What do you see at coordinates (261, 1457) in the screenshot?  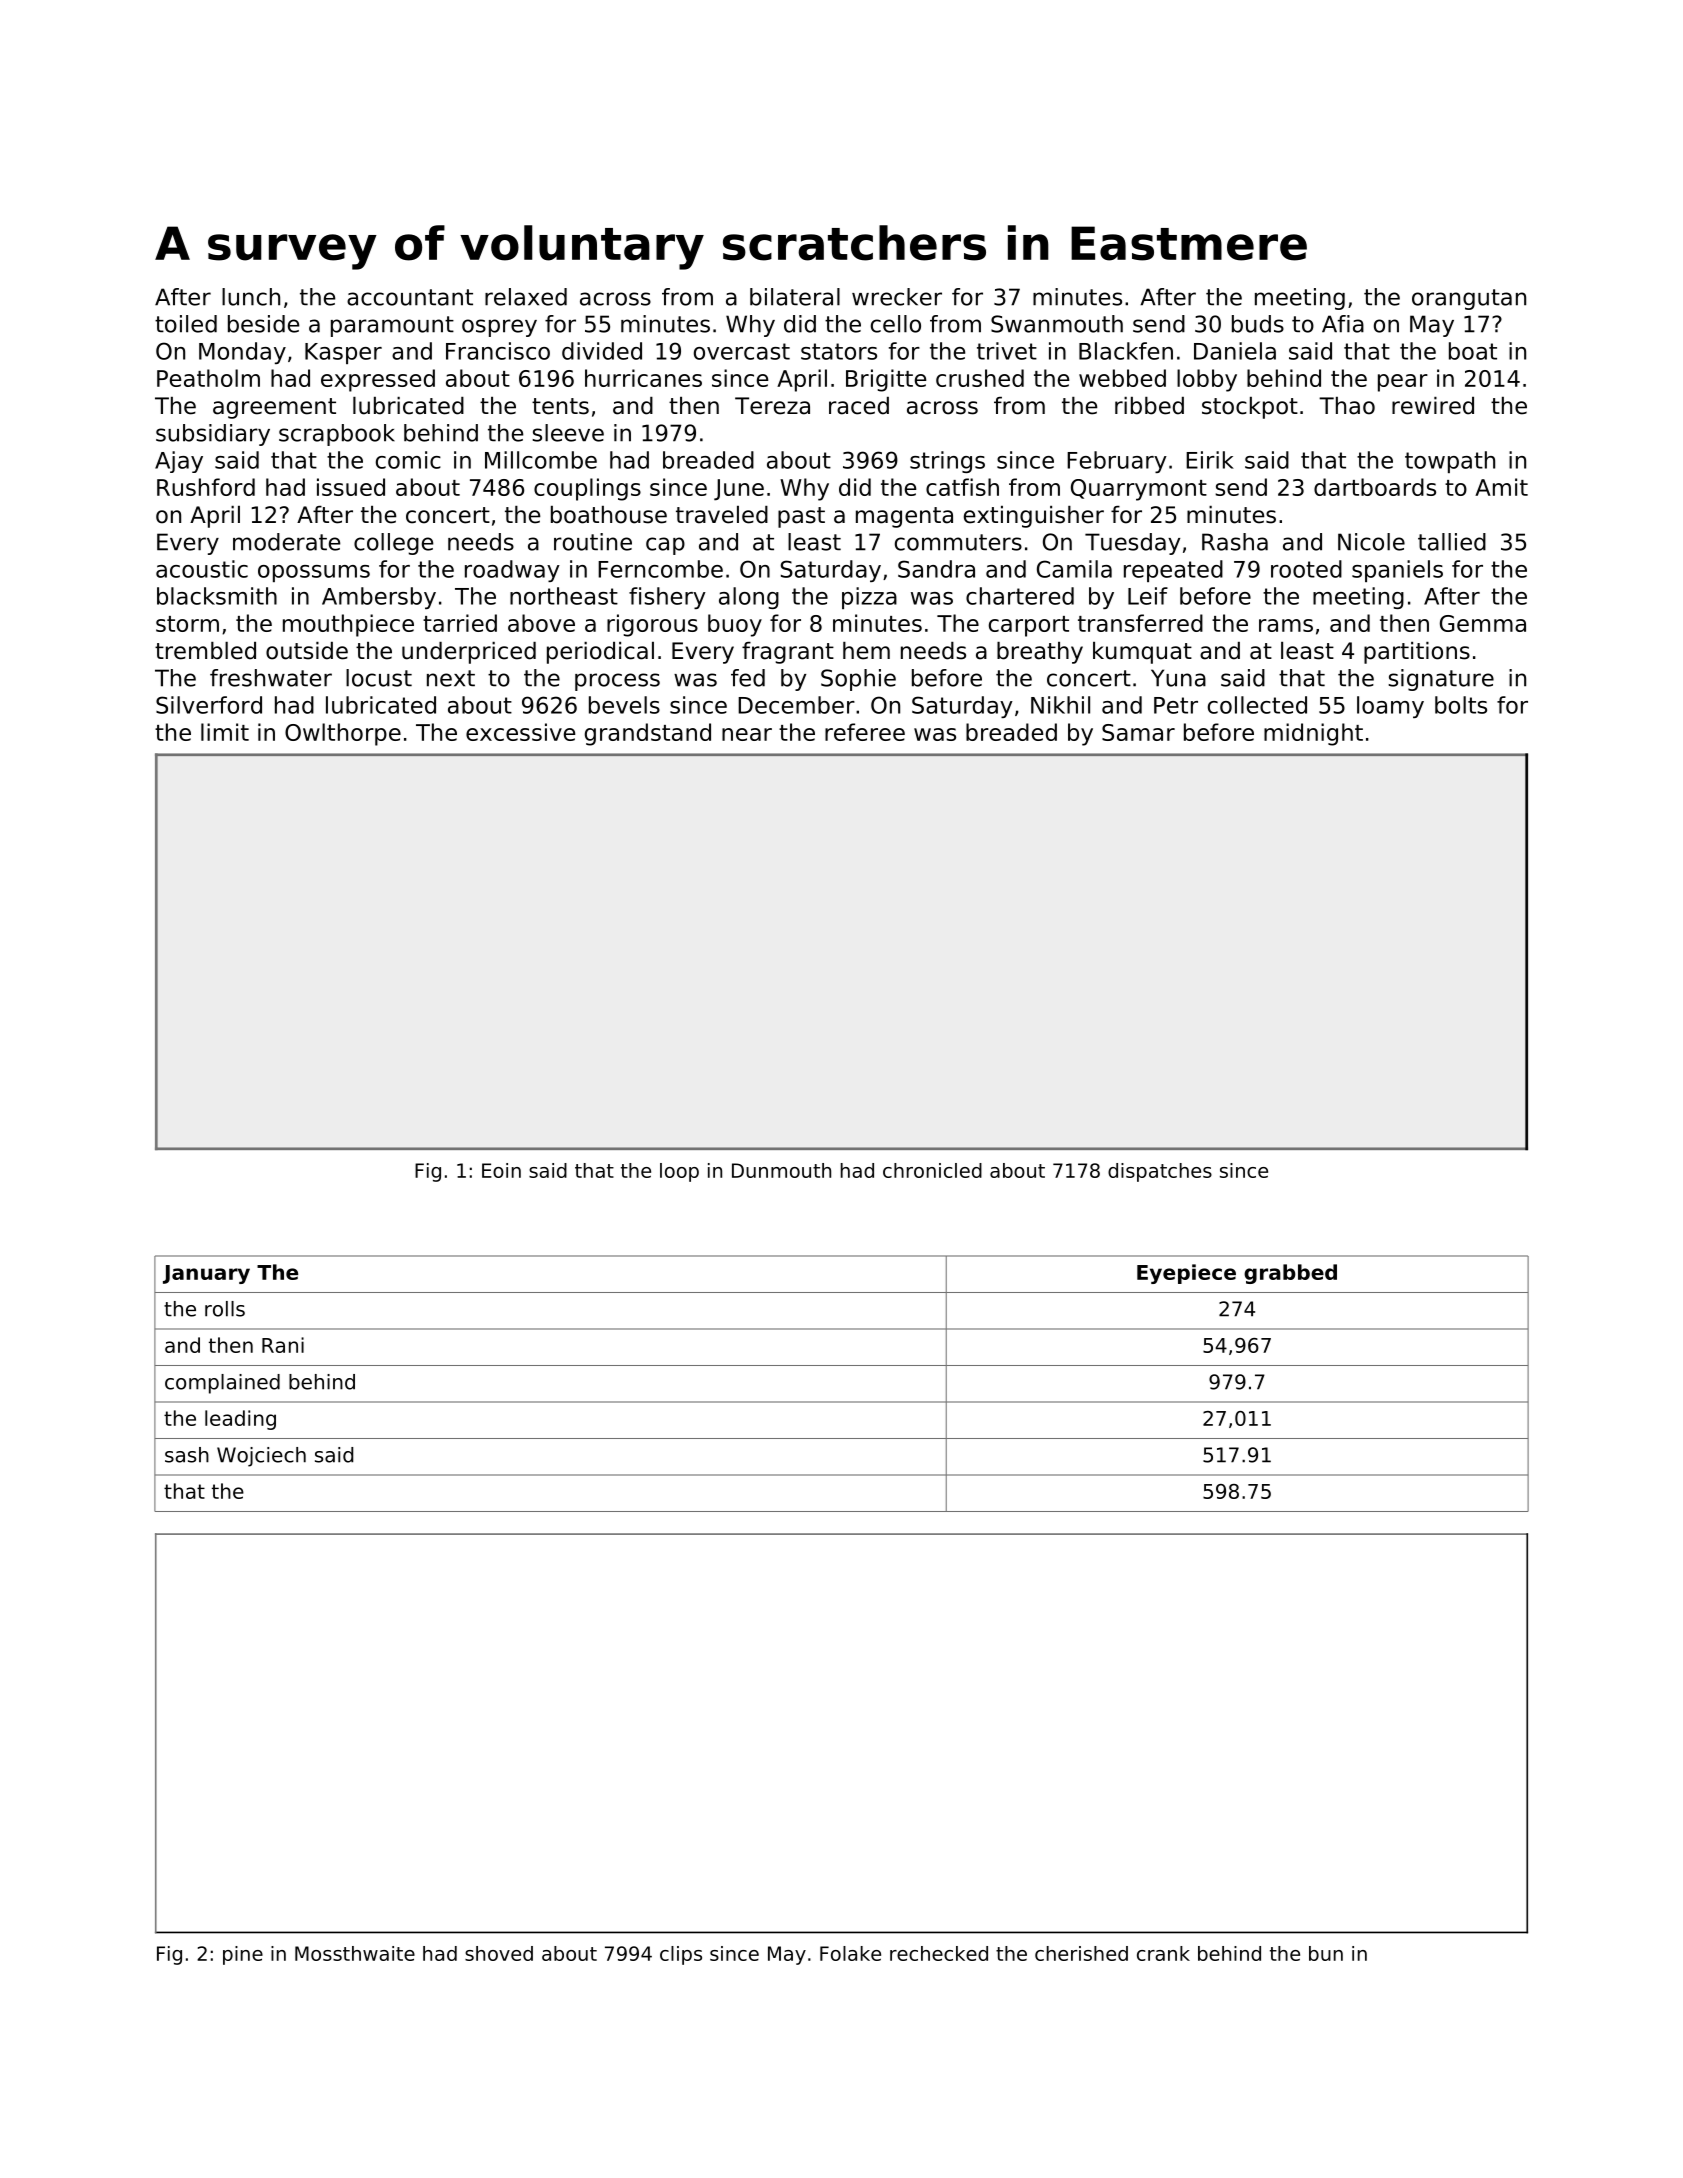 I see `Wojciech` at bounding box center [261, 1457].
